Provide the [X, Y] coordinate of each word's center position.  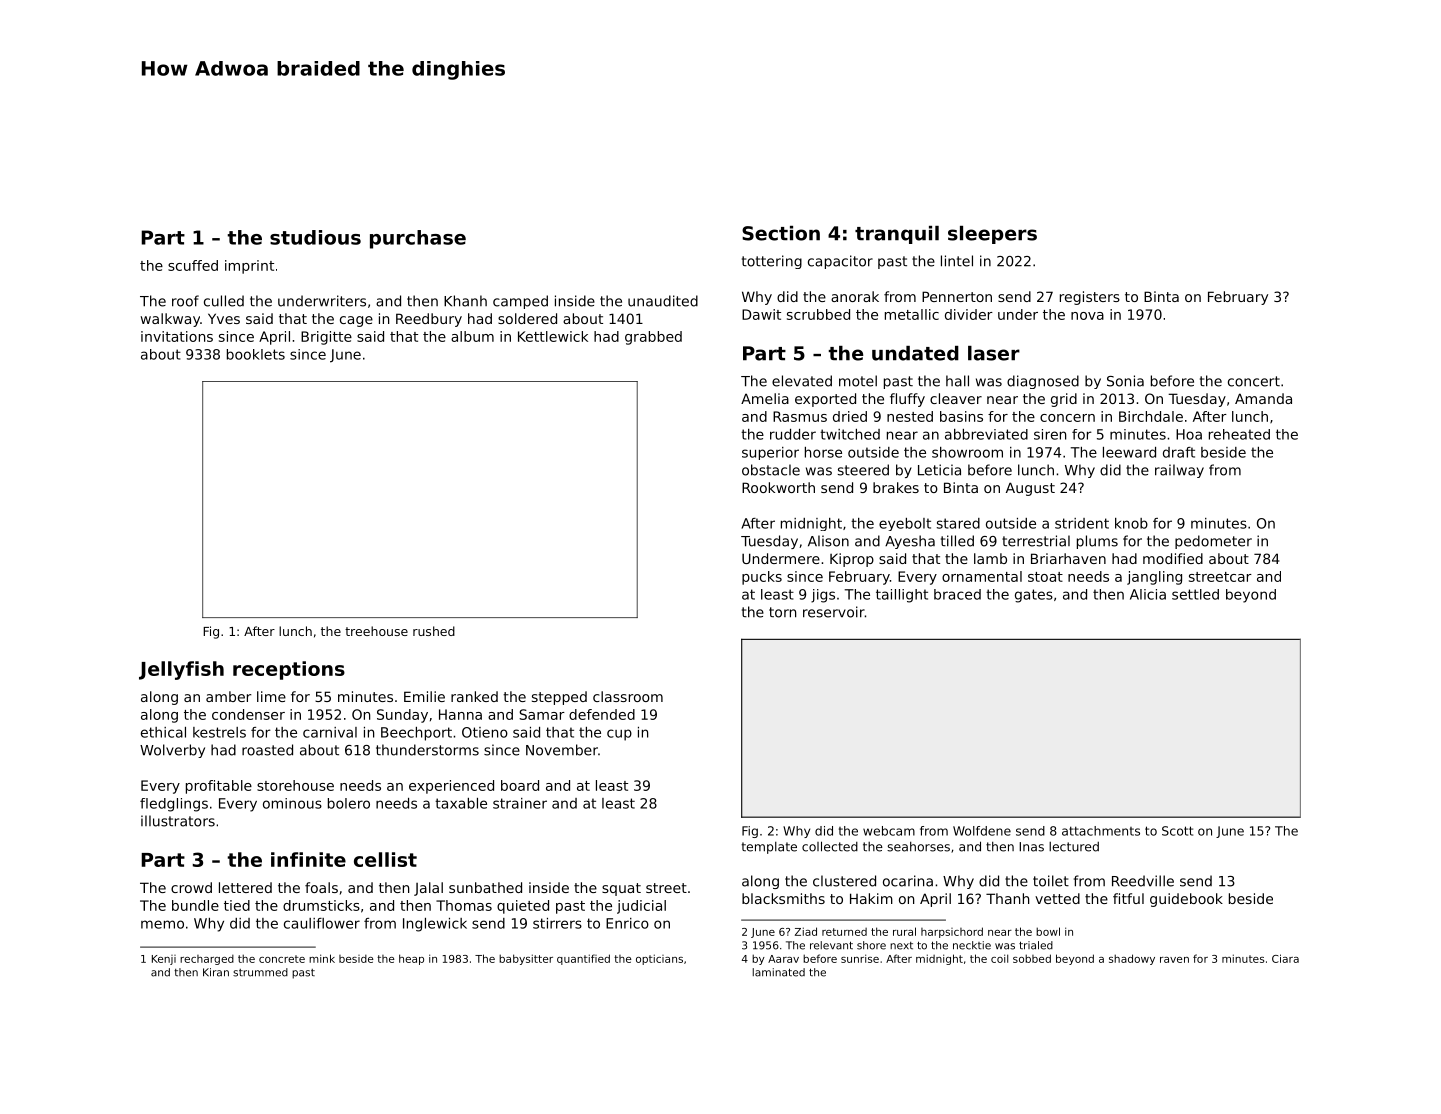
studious [315, 237]
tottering [772, 262]
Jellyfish [181, 670]
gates [1034, 596]
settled [1195, 594]
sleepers [992, 235]
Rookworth [778, 487]
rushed [434, 631]
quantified [583, 959]
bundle [195, 905]
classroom [628, 696]
